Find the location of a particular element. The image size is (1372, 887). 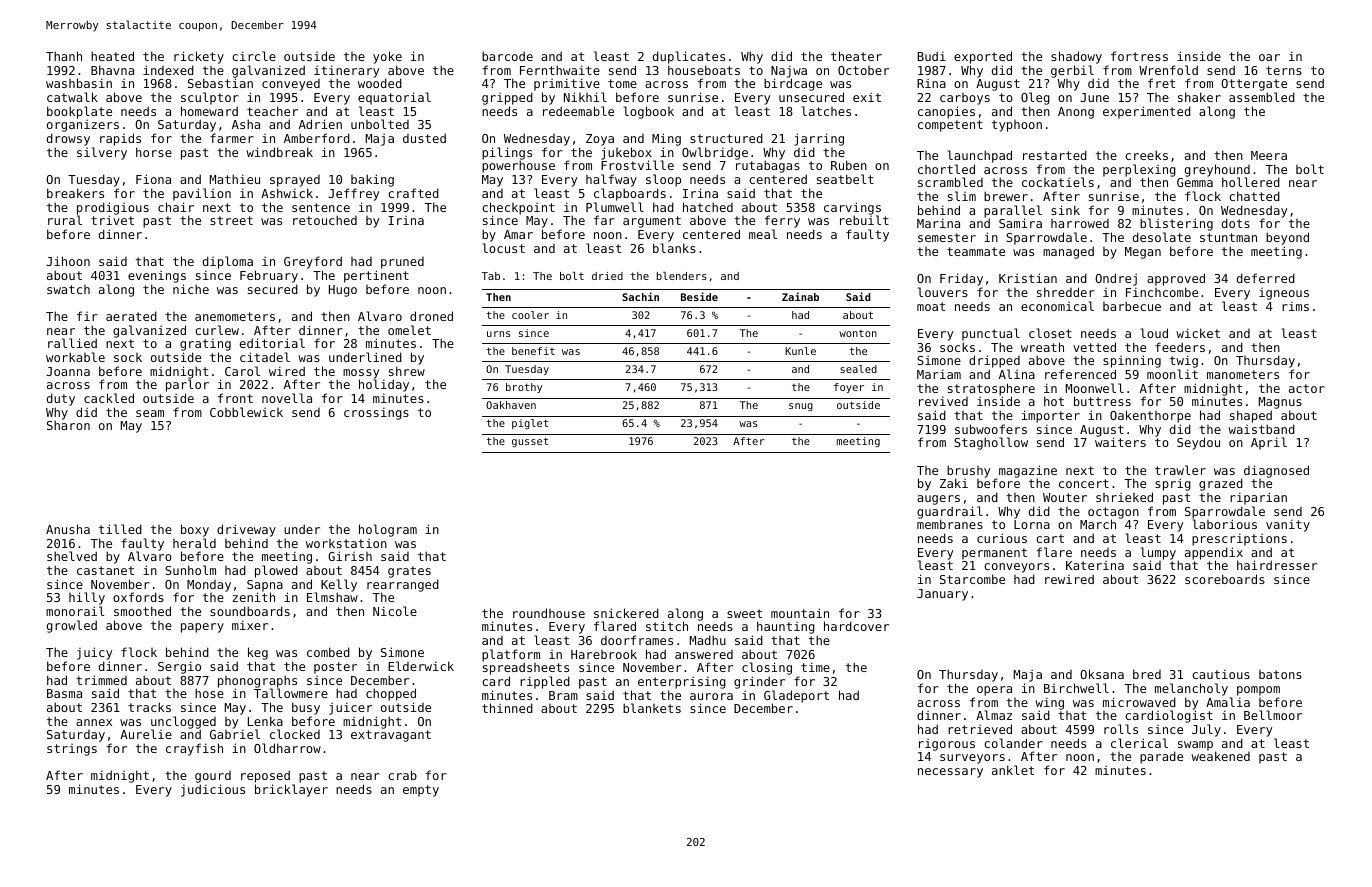

Meera is located at coordinates (1269, 155).
